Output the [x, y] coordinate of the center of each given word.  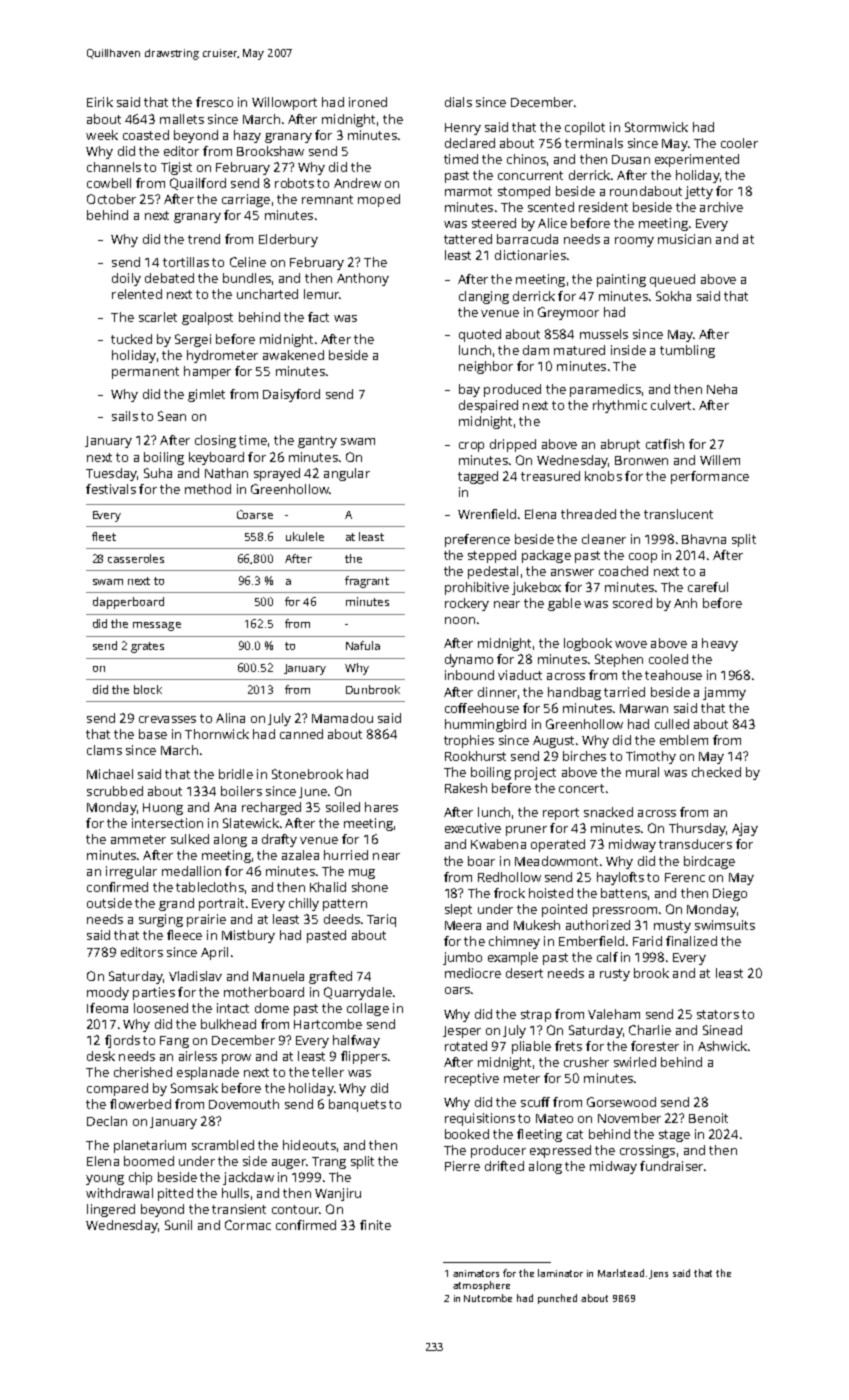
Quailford [198, 184]
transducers [695, 844]
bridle [236, 774]
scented [551, 207]
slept [458, 910]
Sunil [178, 1225]
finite [375, 1225]
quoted [480, 335]
